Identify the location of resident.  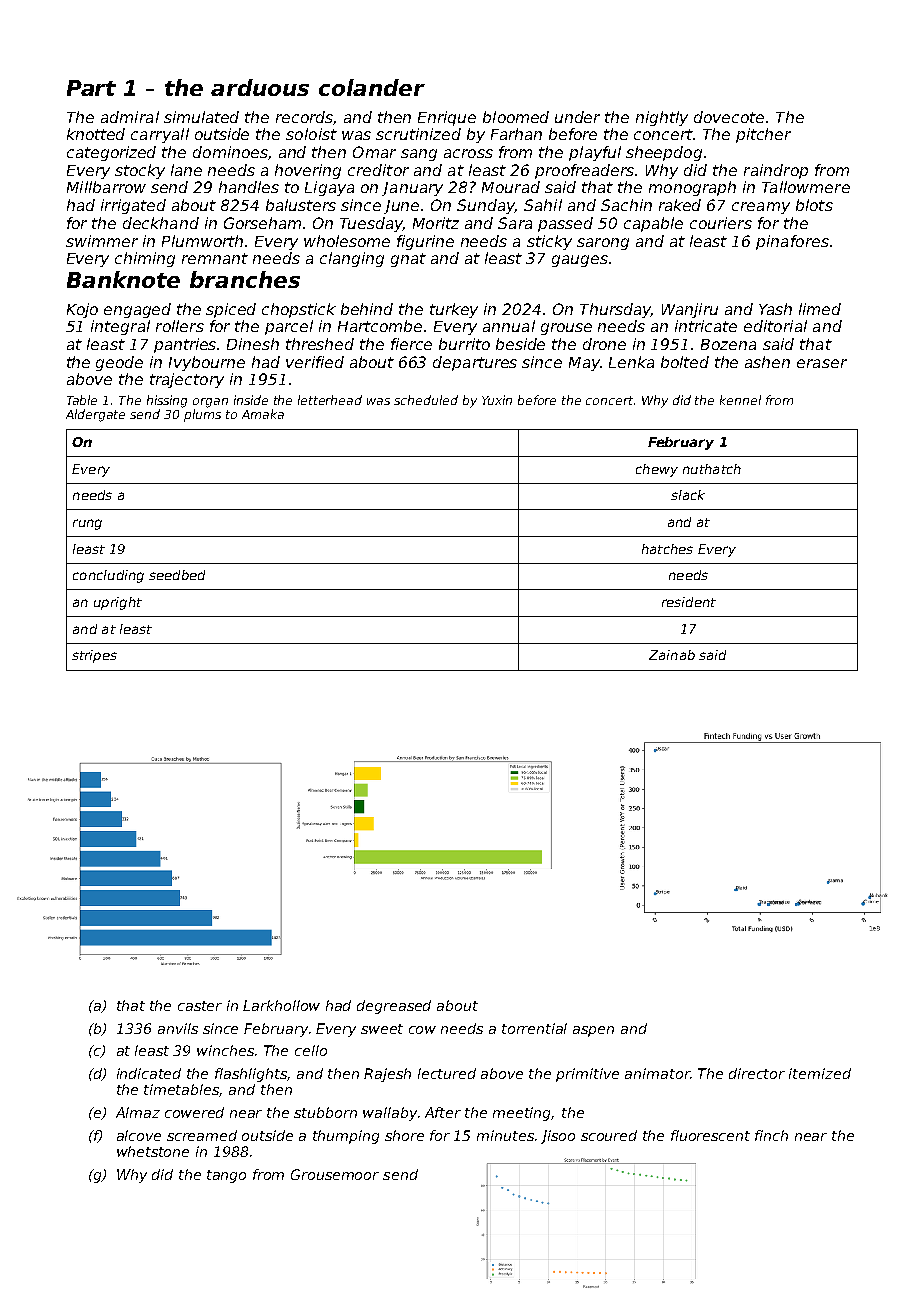
(689, 602).
